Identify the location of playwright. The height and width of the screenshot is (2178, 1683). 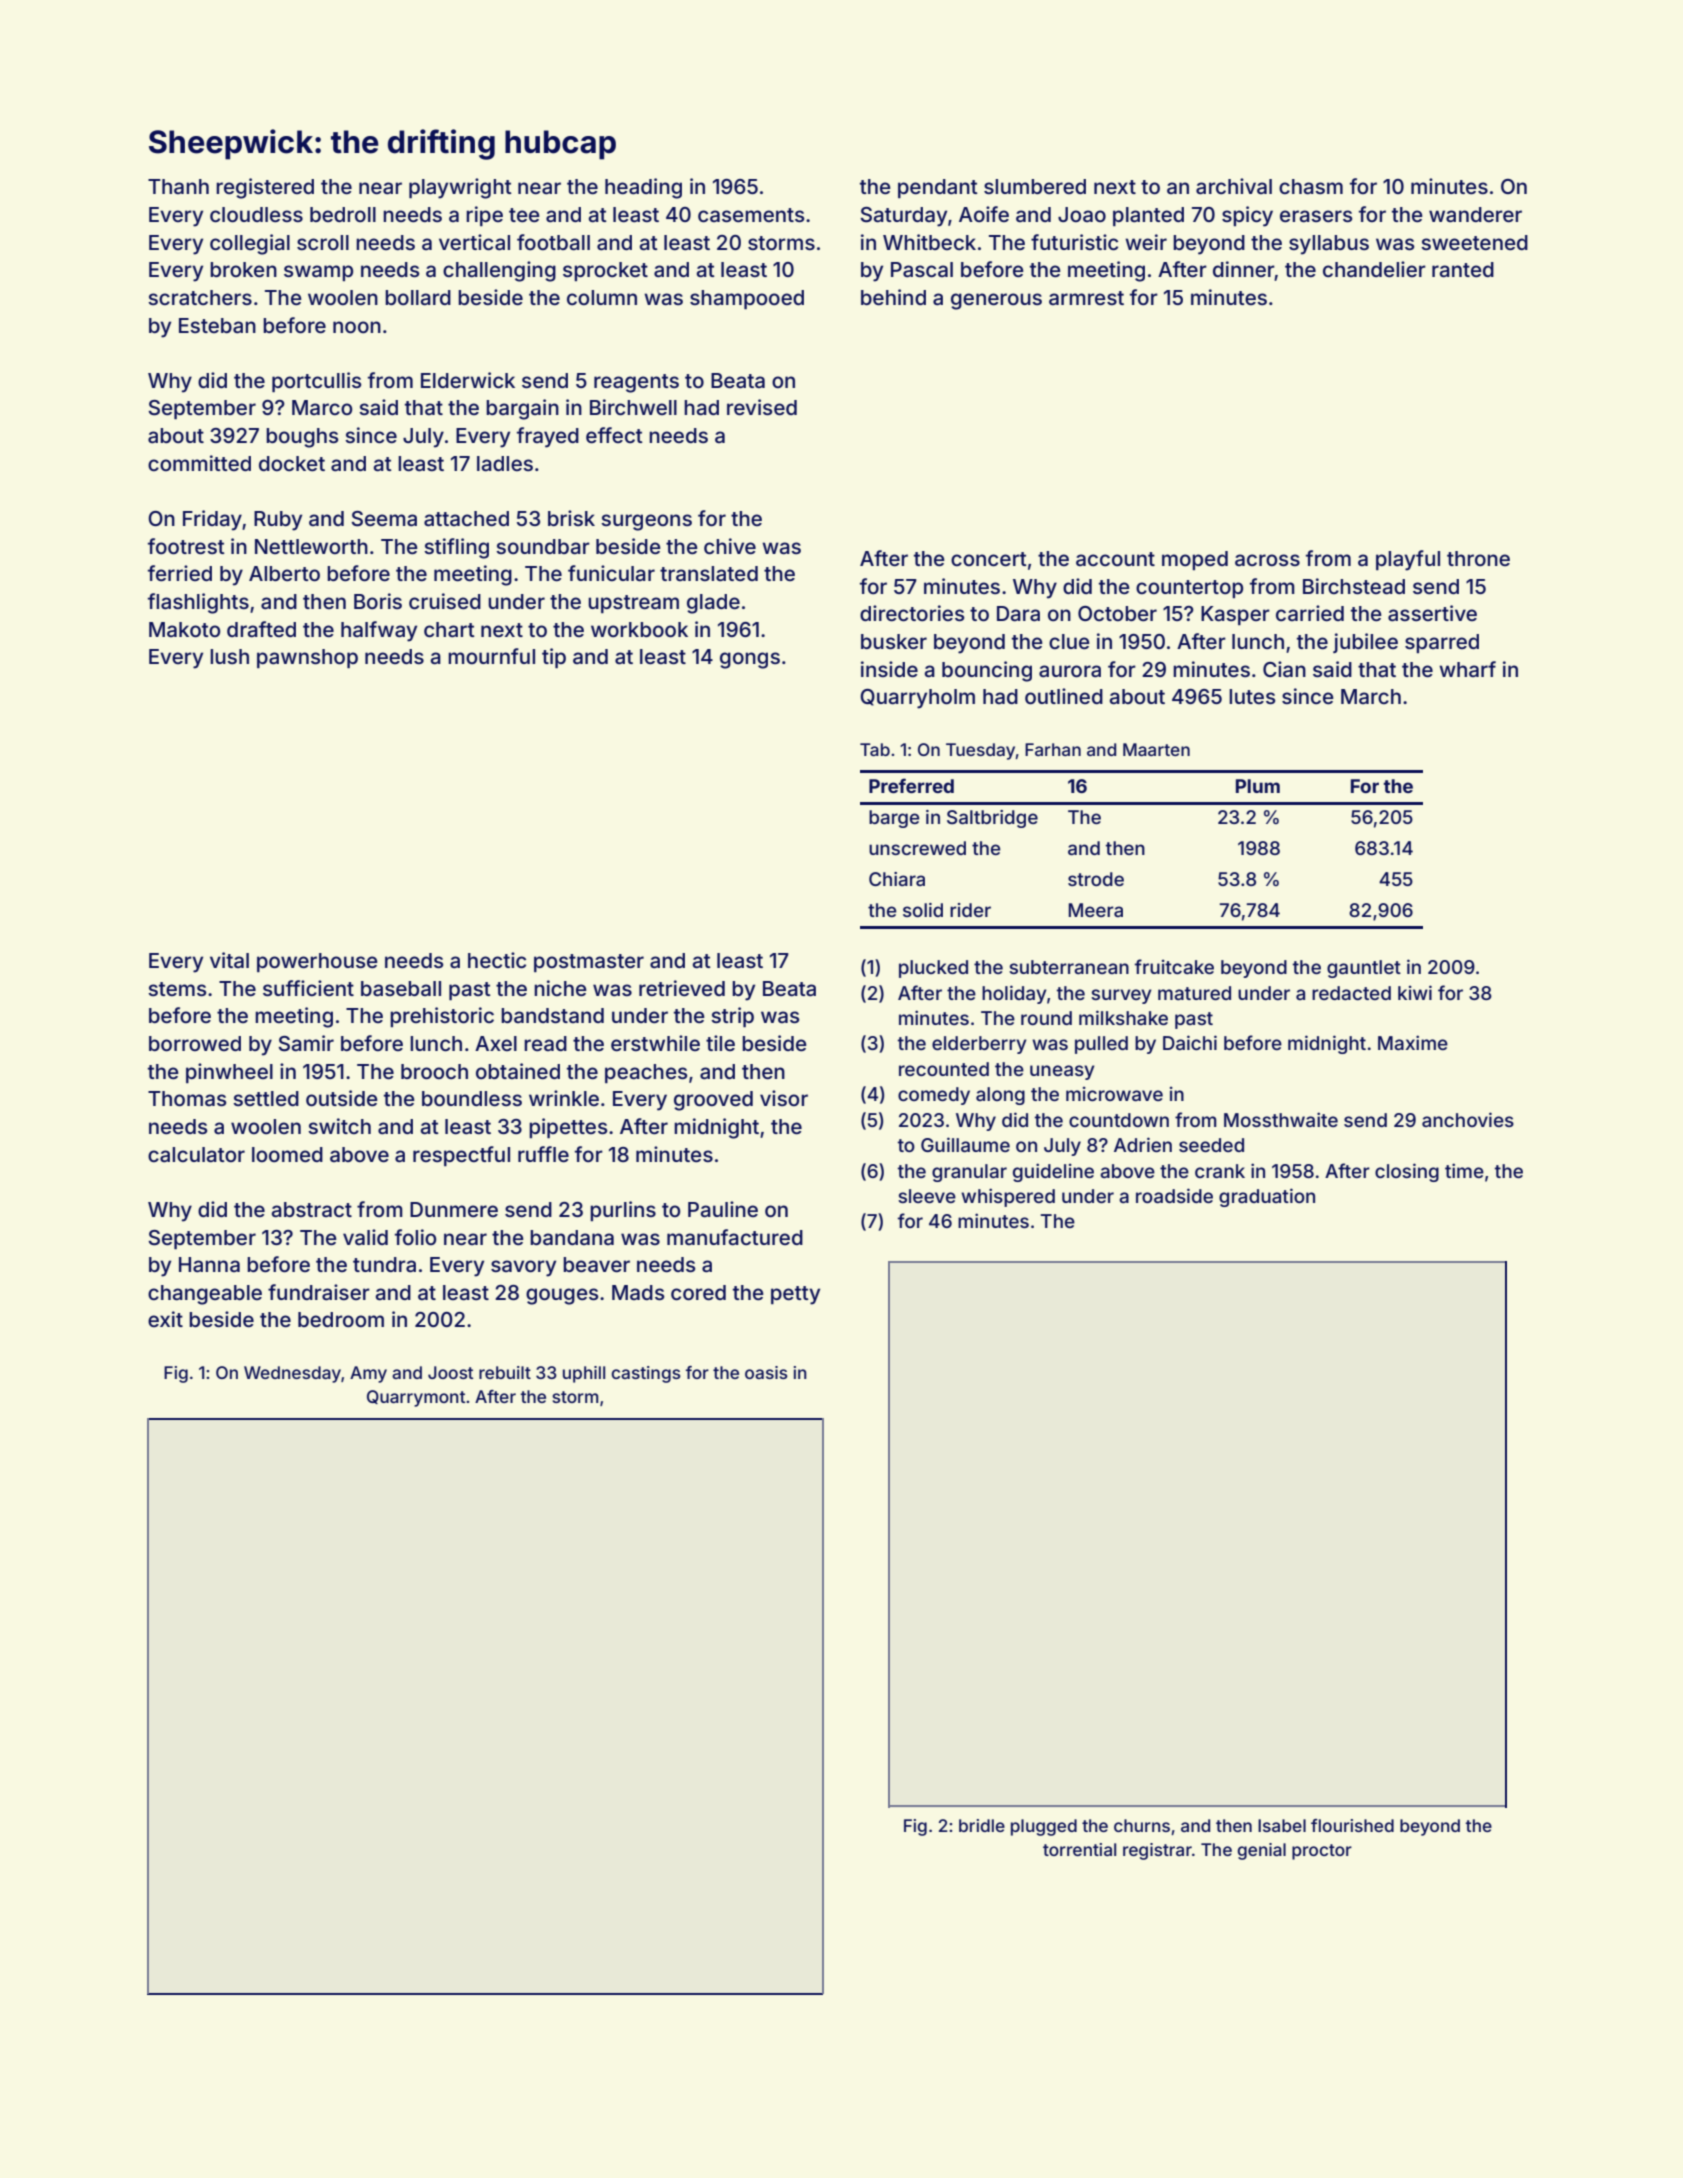
(460, 188).
